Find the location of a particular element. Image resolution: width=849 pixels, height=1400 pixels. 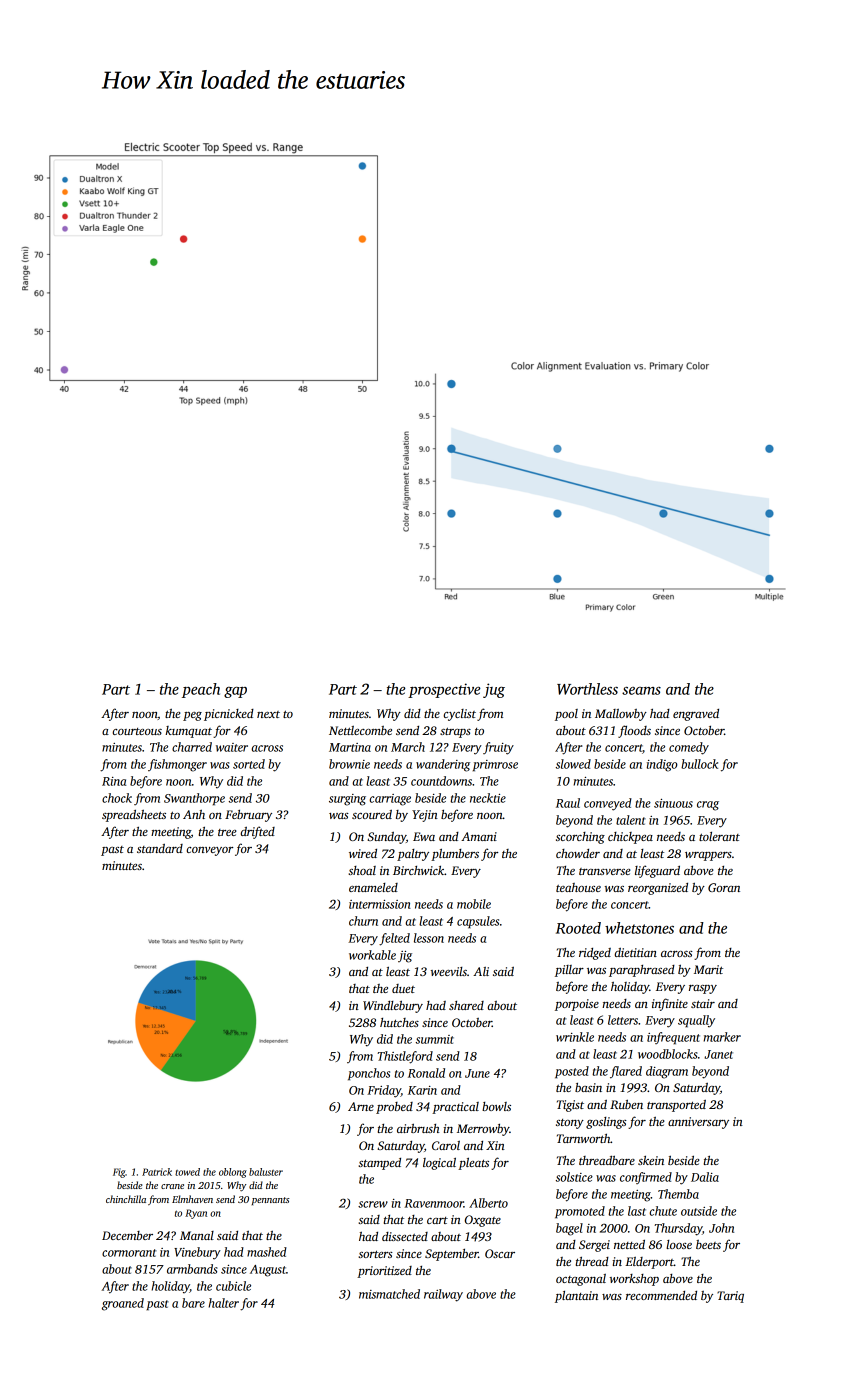

groaned is located at coordinates (123, 1304).
